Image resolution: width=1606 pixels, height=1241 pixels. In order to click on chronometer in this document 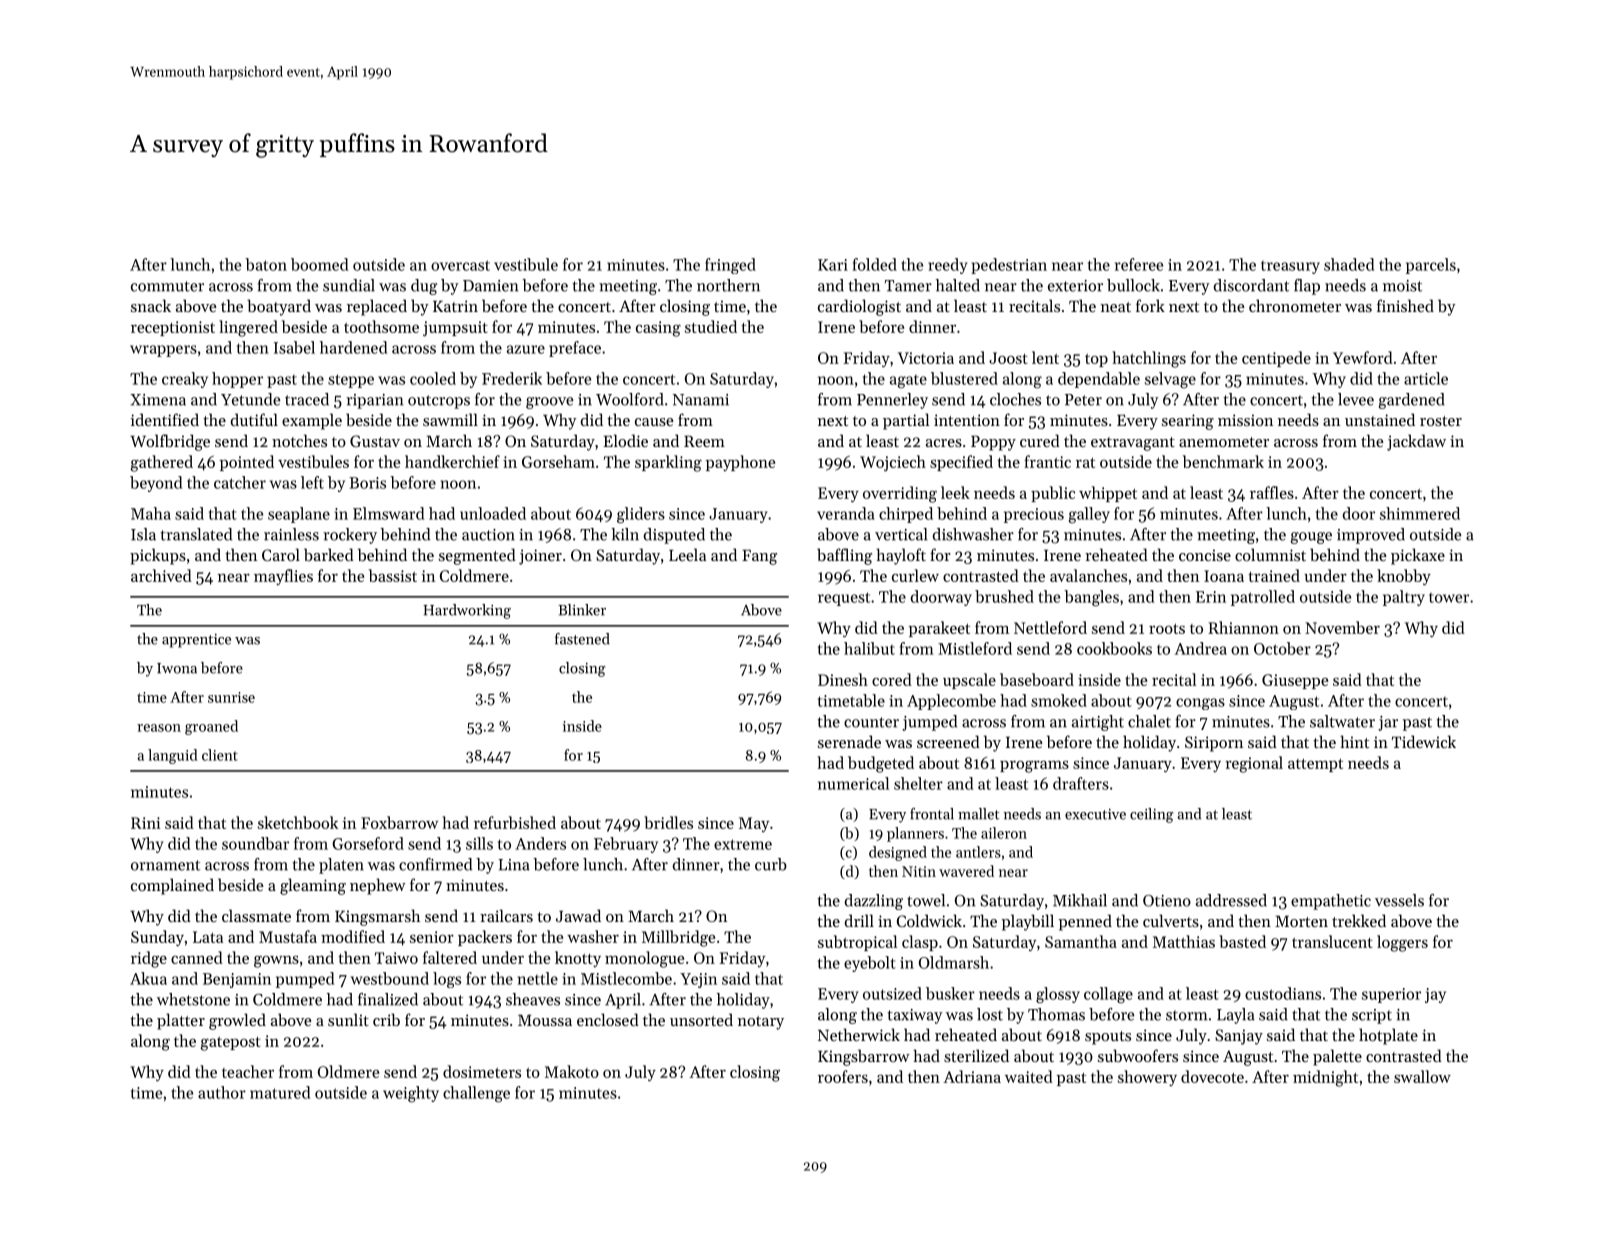, I will do `click(1295, 305)`.
